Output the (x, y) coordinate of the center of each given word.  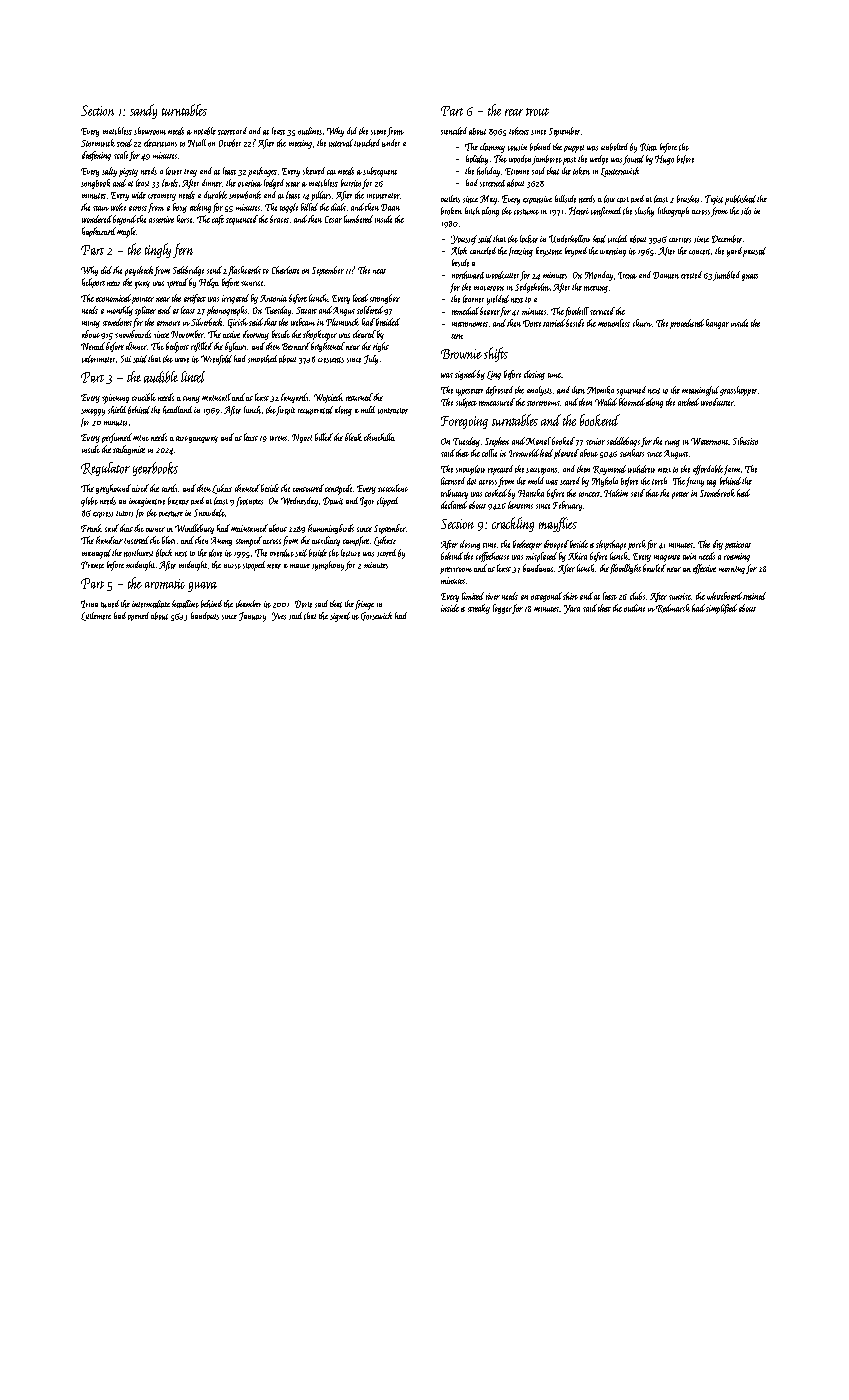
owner (155, 529)
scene (378, 132)
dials (338, 207)
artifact (195, 299)
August (676, 454)
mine (141, 438)
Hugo (664, 160)
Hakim (616, 493)
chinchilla (379, 437)
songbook (95, 184)
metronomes (470, 324)
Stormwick (98, 143)
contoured (308, 488)
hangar (717, 324)
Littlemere (96, 616)
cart (623, 200)
